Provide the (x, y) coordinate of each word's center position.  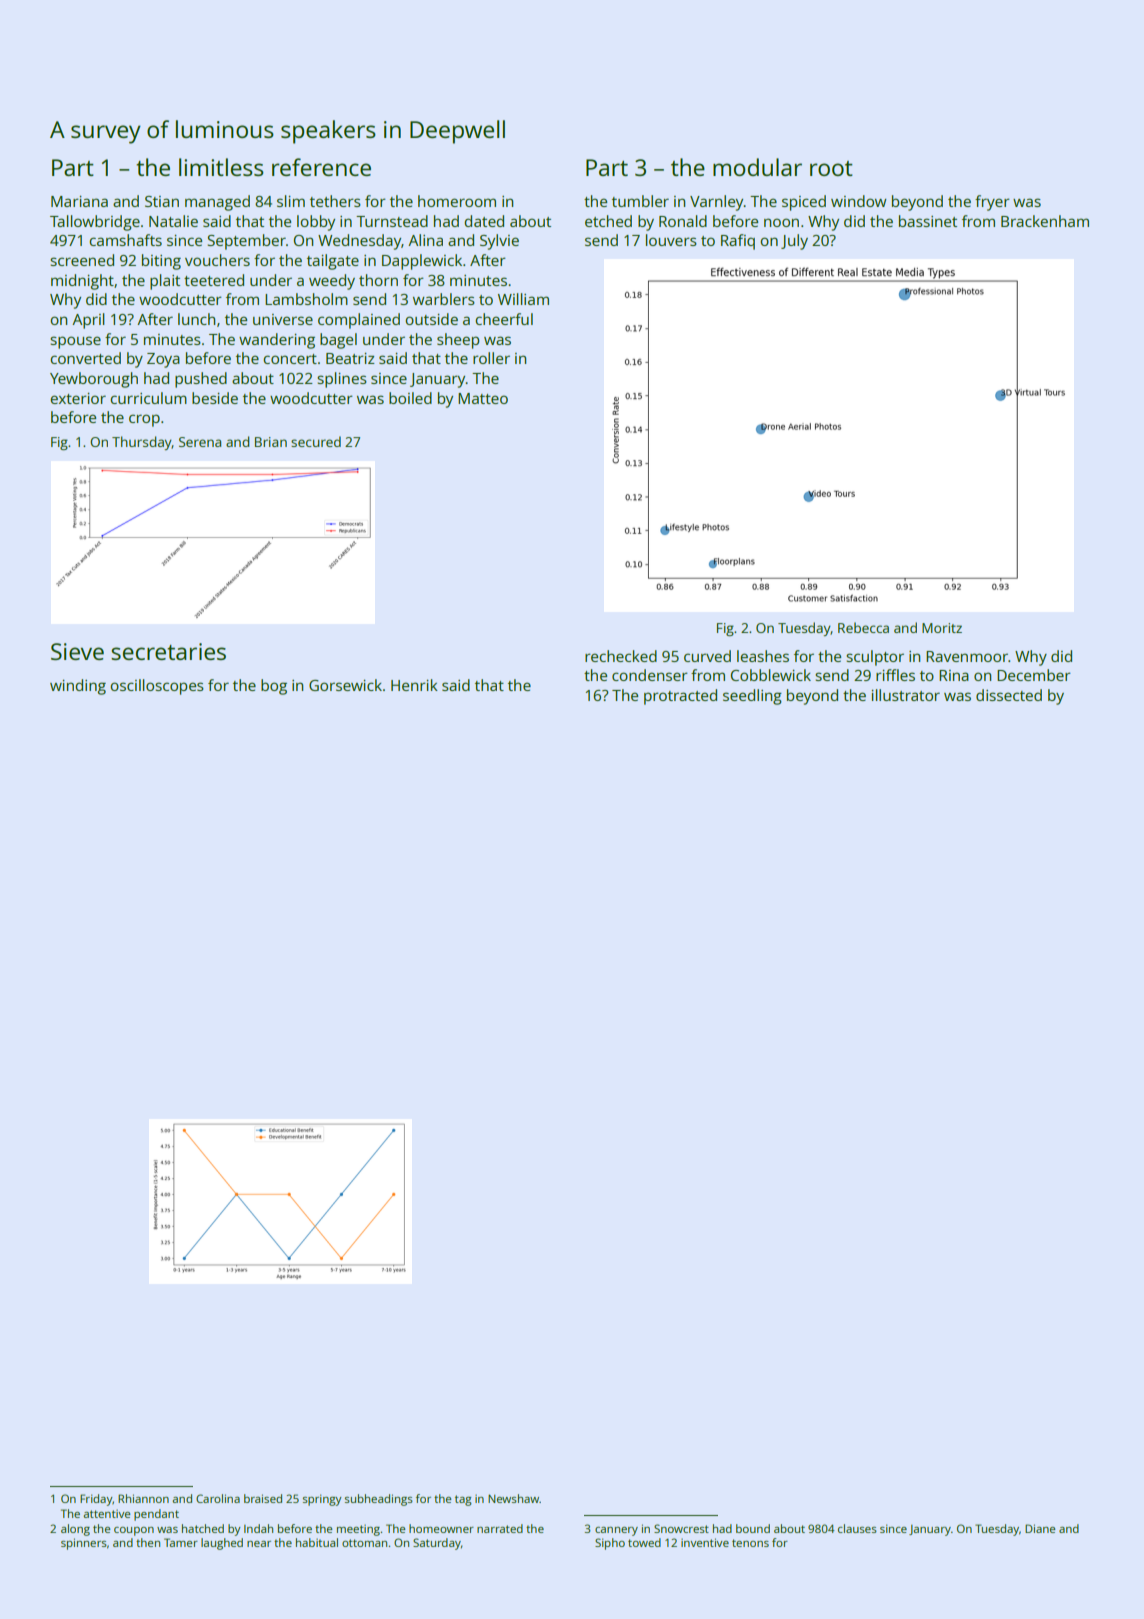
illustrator (905, 695)
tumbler (640, 201)
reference (321, 167)
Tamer (181, 1542)
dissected (1009, 695)
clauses (857, 1528)
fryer (992, 203)
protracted (680, 697)
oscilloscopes (157, 687)
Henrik (414, 685)
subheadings (379, 1500)
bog (274, 687)
